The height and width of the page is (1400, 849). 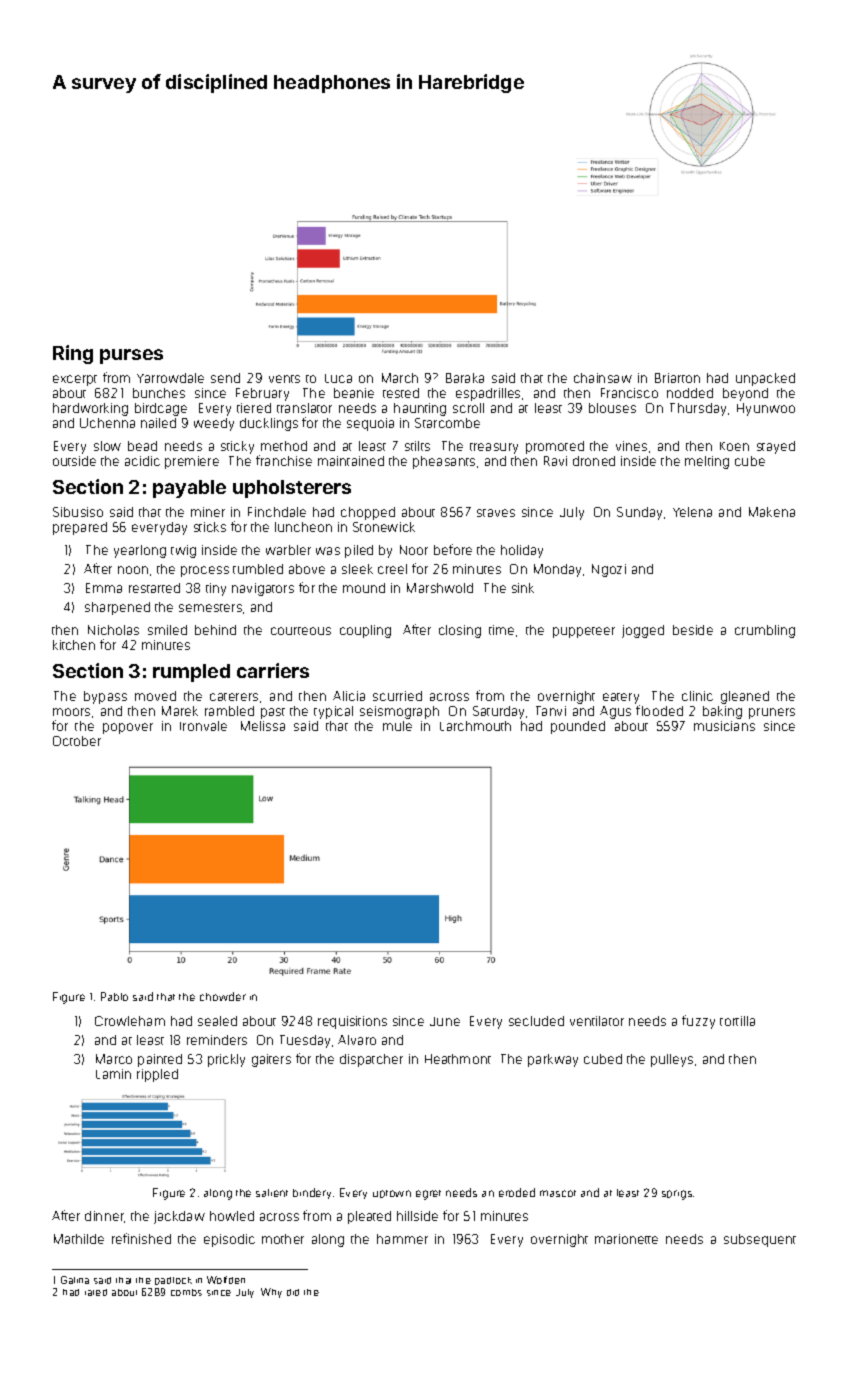 I want to click on tortilla, so click(x=737, y=1021).
